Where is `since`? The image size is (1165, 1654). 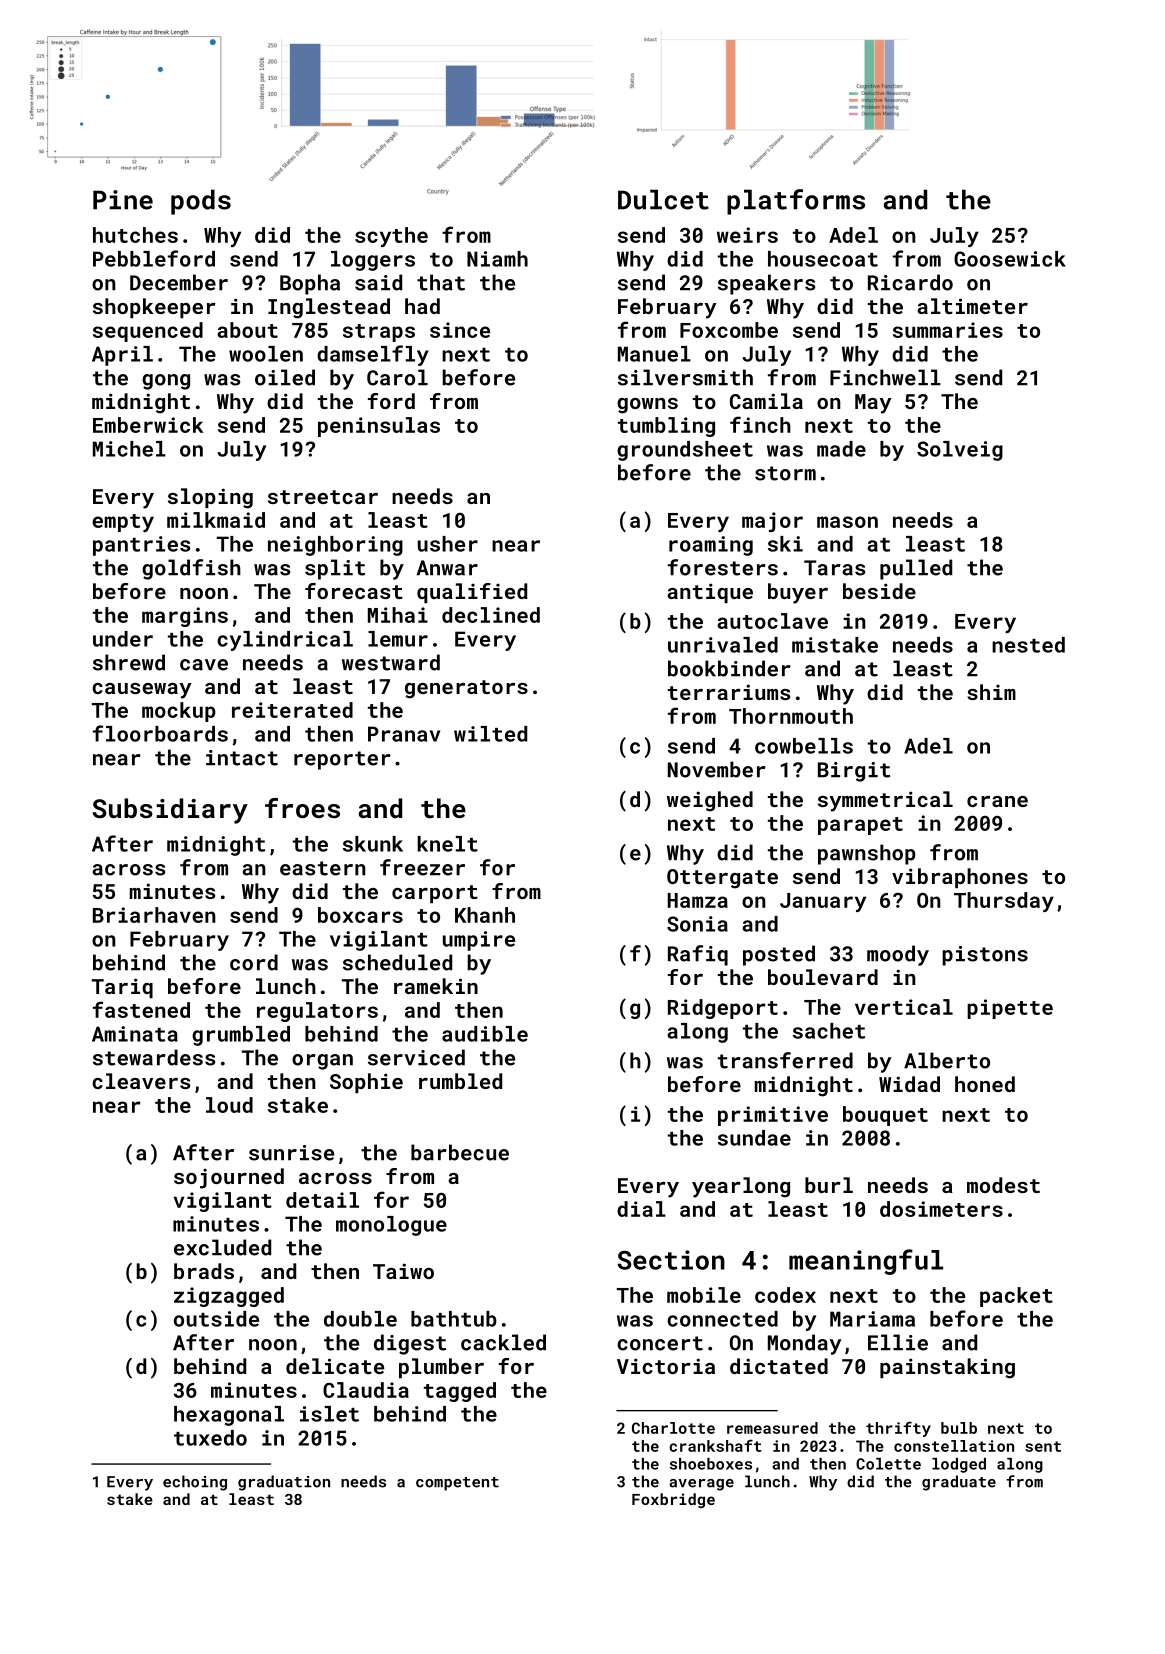 since is located at coordinates (460, 330).
